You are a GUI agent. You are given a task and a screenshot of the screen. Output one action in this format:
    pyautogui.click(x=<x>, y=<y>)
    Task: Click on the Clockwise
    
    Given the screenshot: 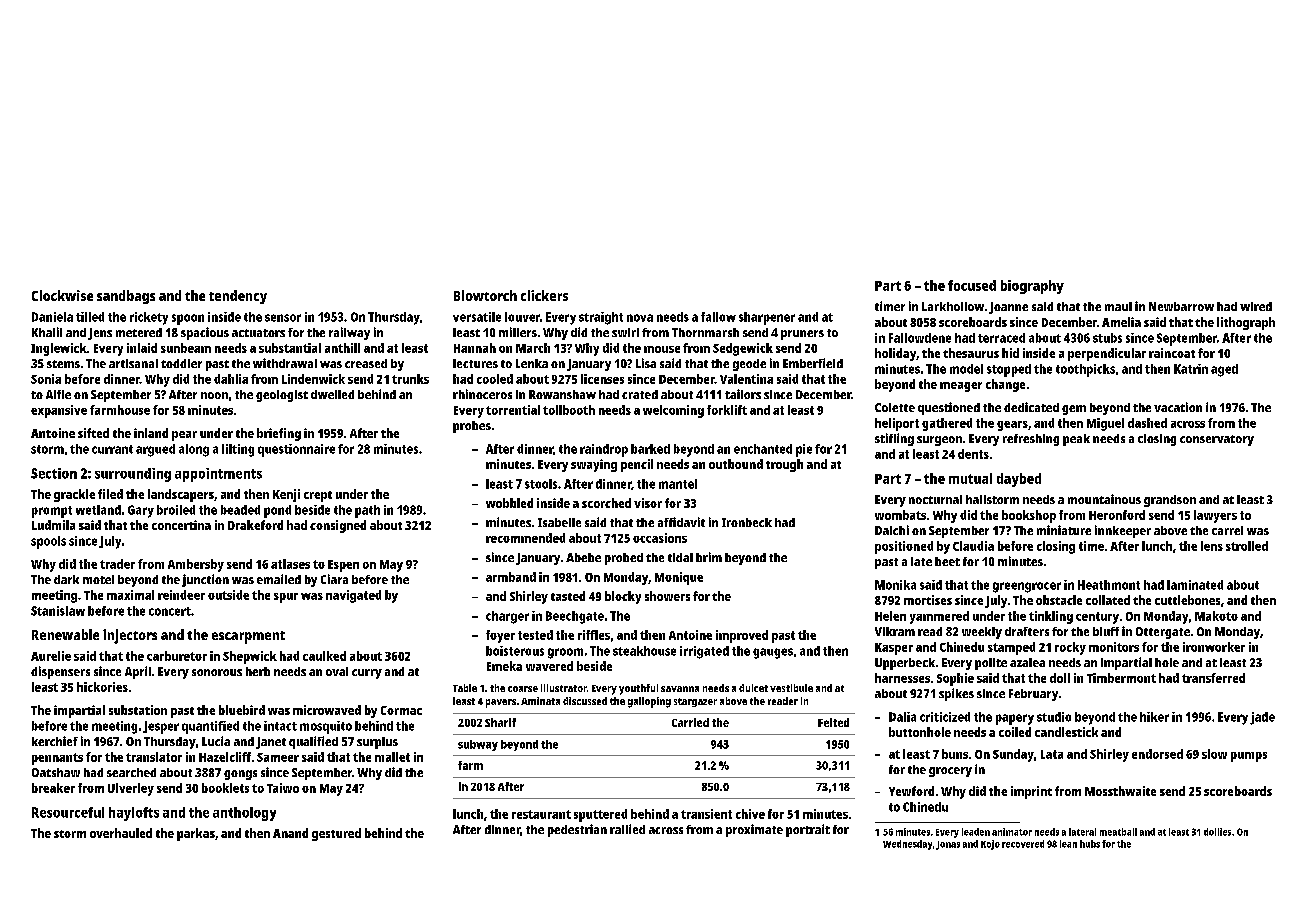 What is the action you would take?
    pyautogui.click(x=62, y=295)
